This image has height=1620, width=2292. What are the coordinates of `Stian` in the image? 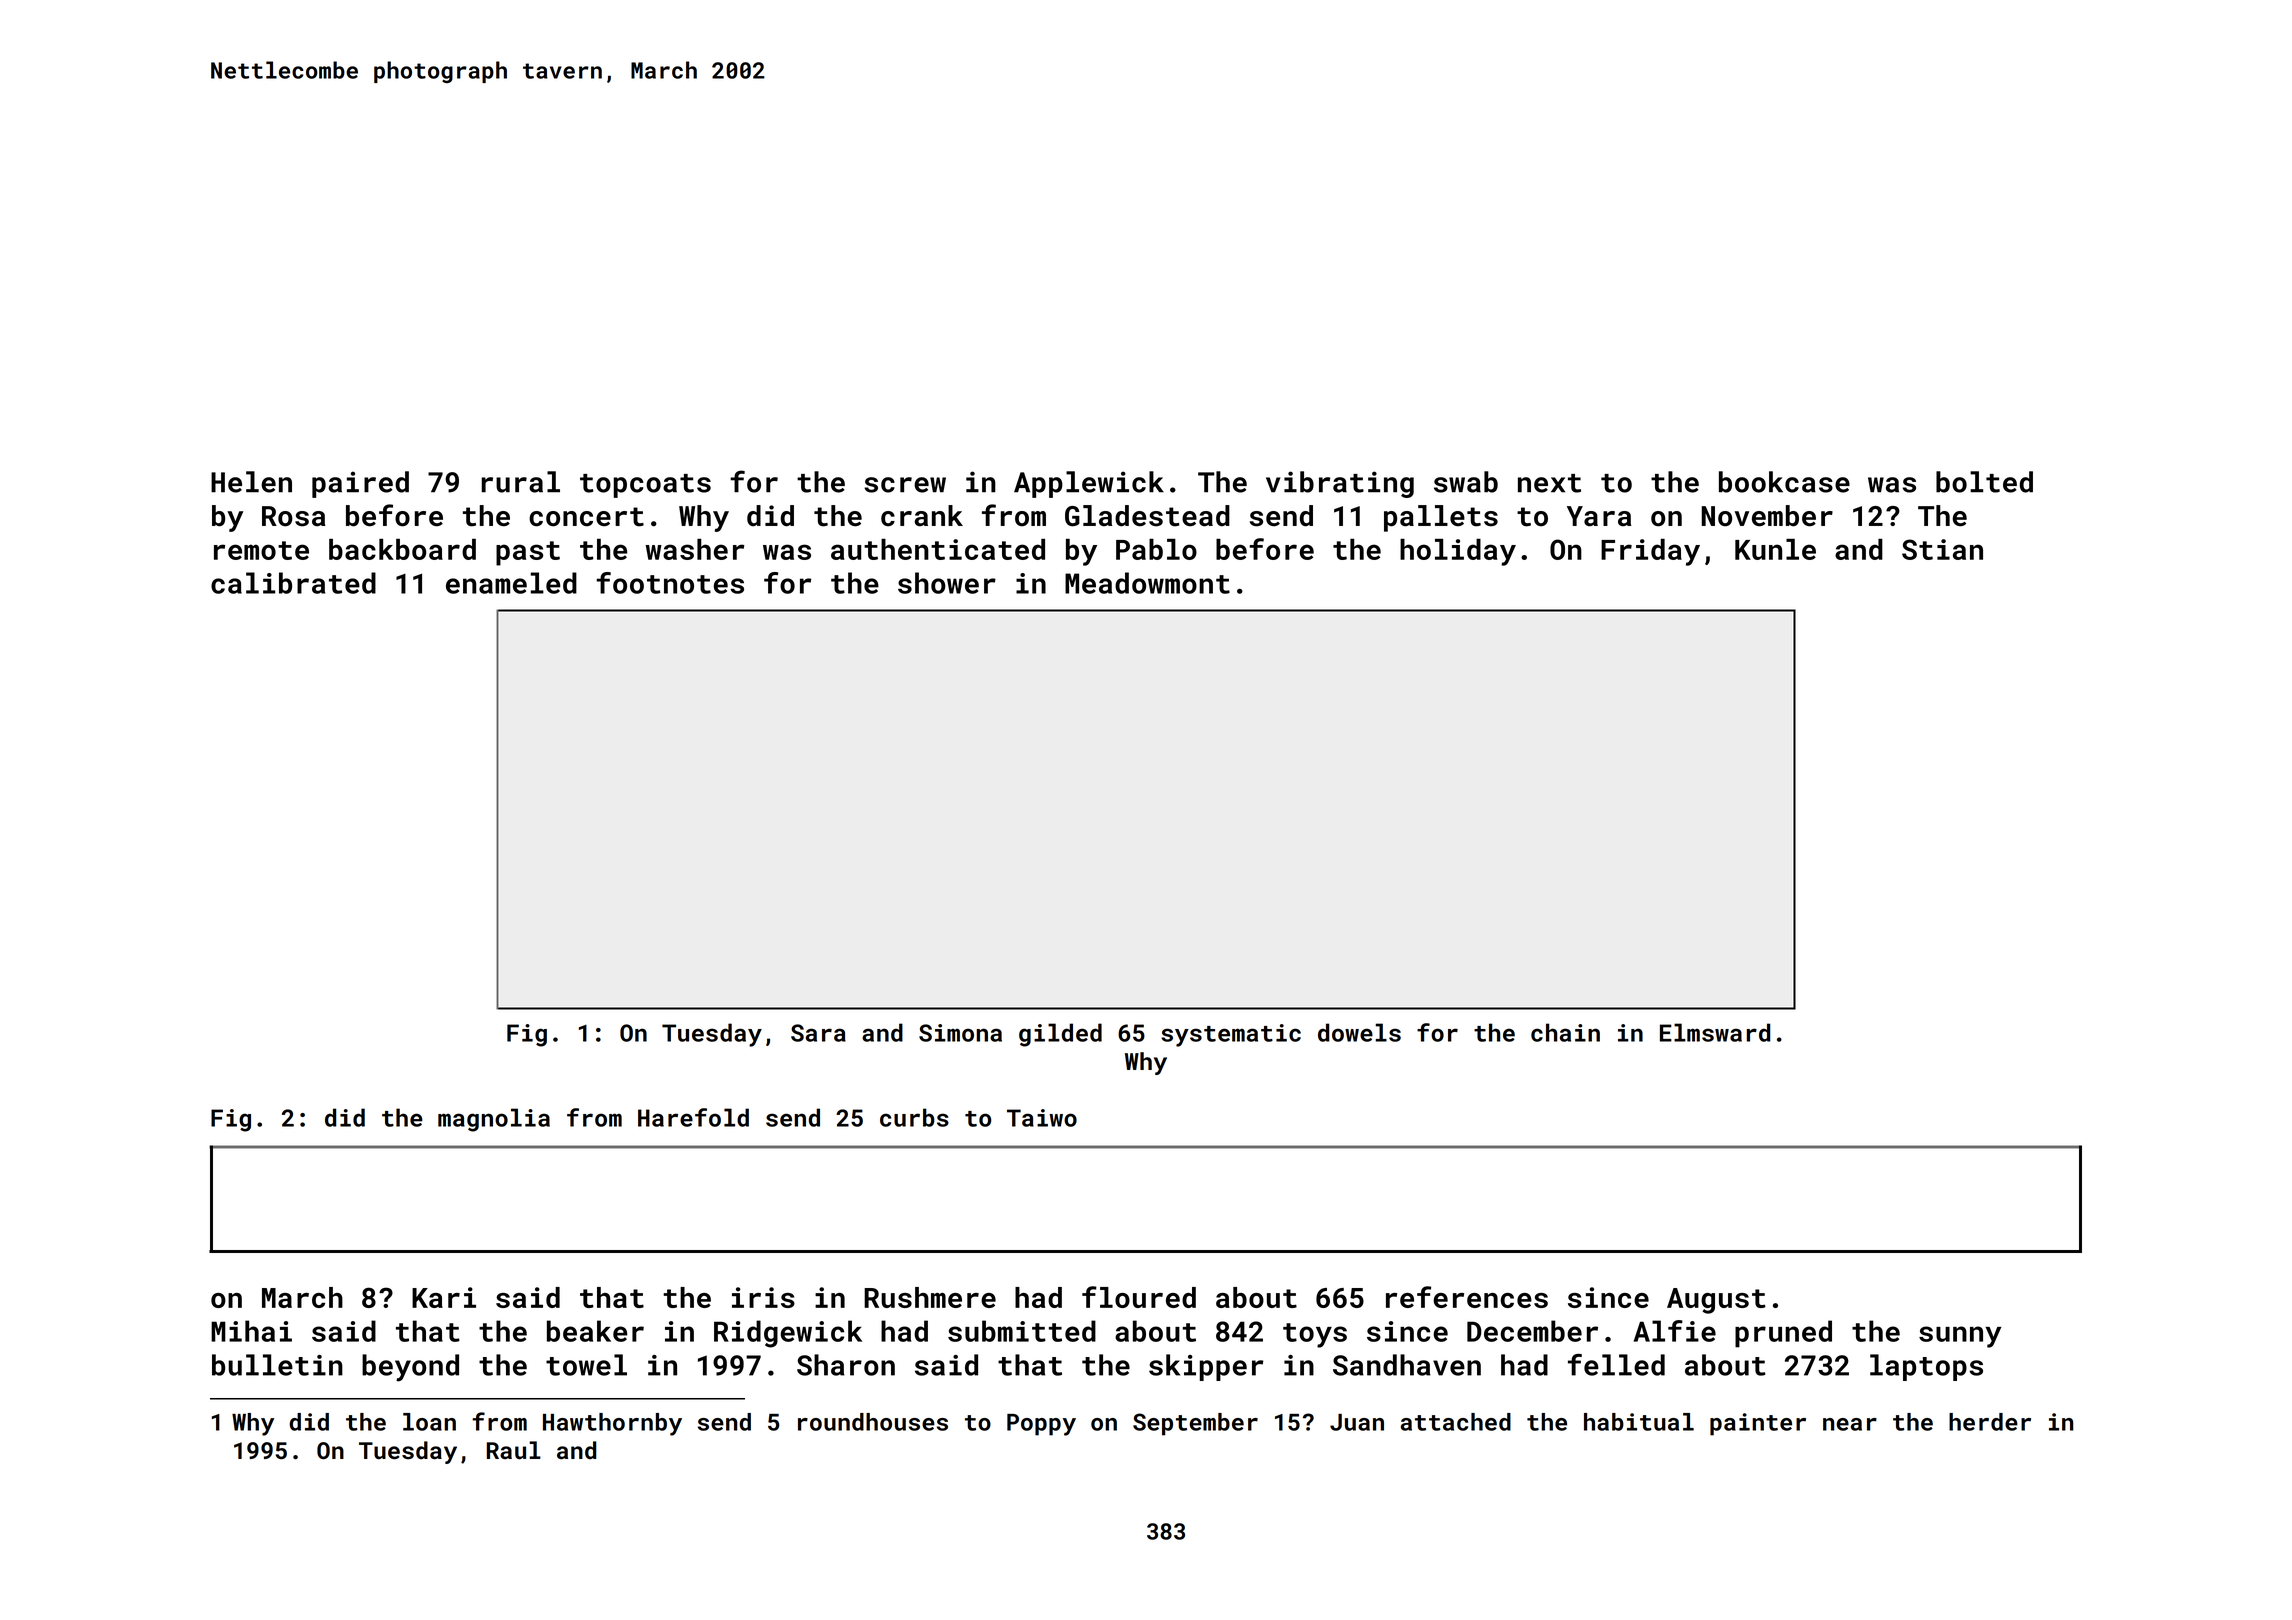 It's located at (1942, 549).
